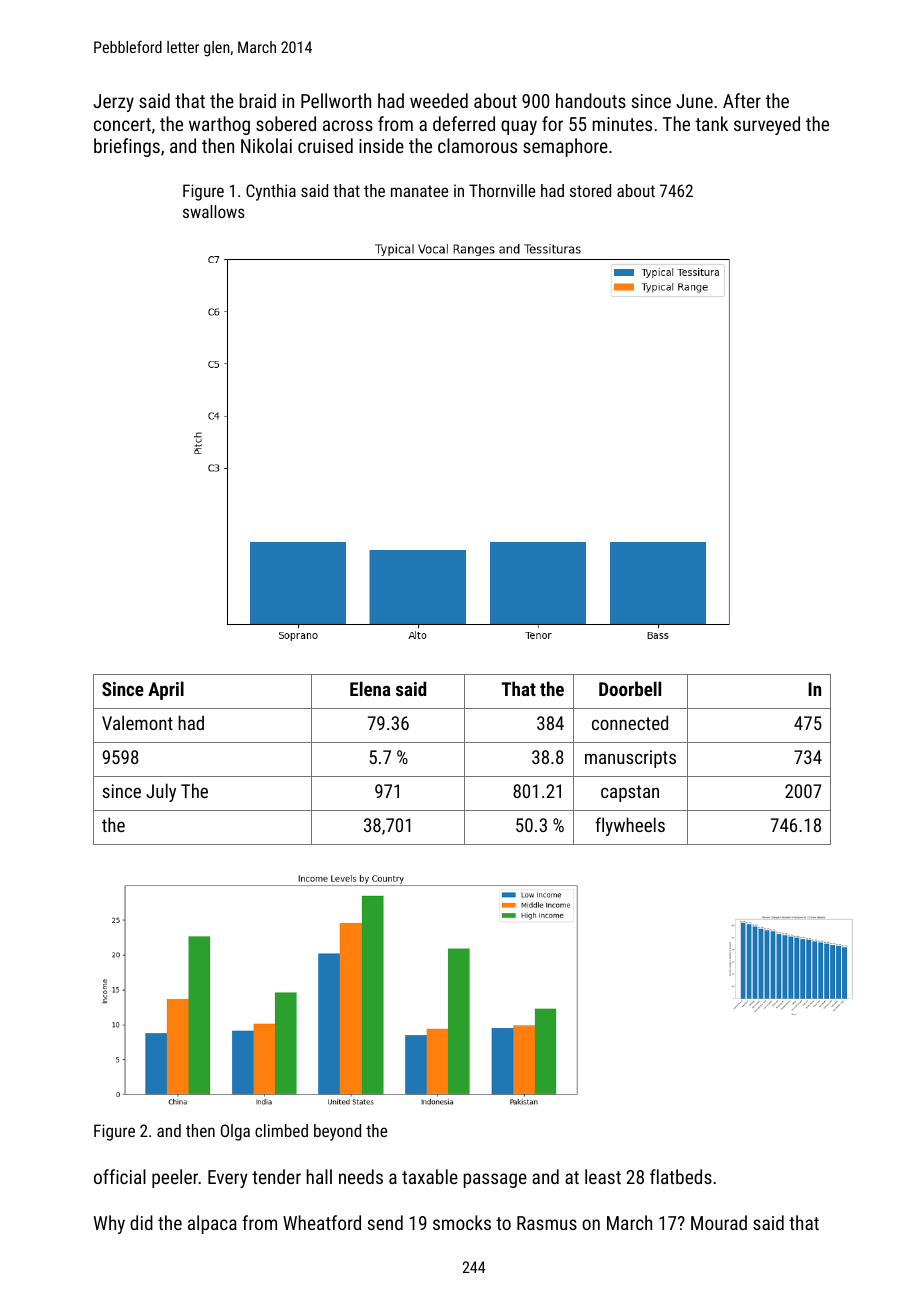  I want to click on send, so click(385, 1222).
